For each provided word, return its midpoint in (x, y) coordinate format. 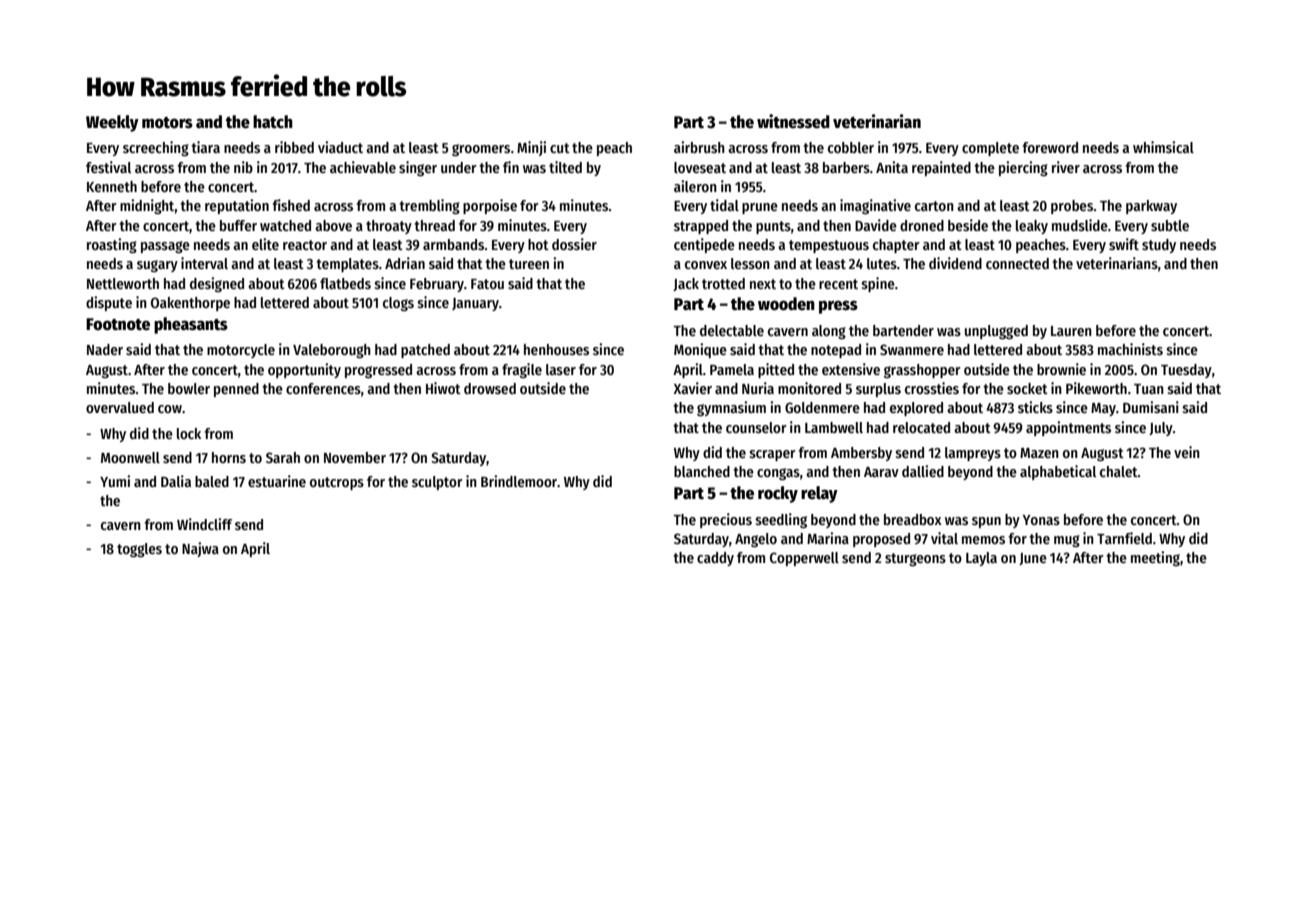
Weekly (112, 123)
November (355, 457)
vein (1187, 452)
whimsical (1163, 147)
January (475, 304)
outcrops (337, 483)
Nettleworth (123, 283)
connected (1017, 263)
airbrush (699, 147)
